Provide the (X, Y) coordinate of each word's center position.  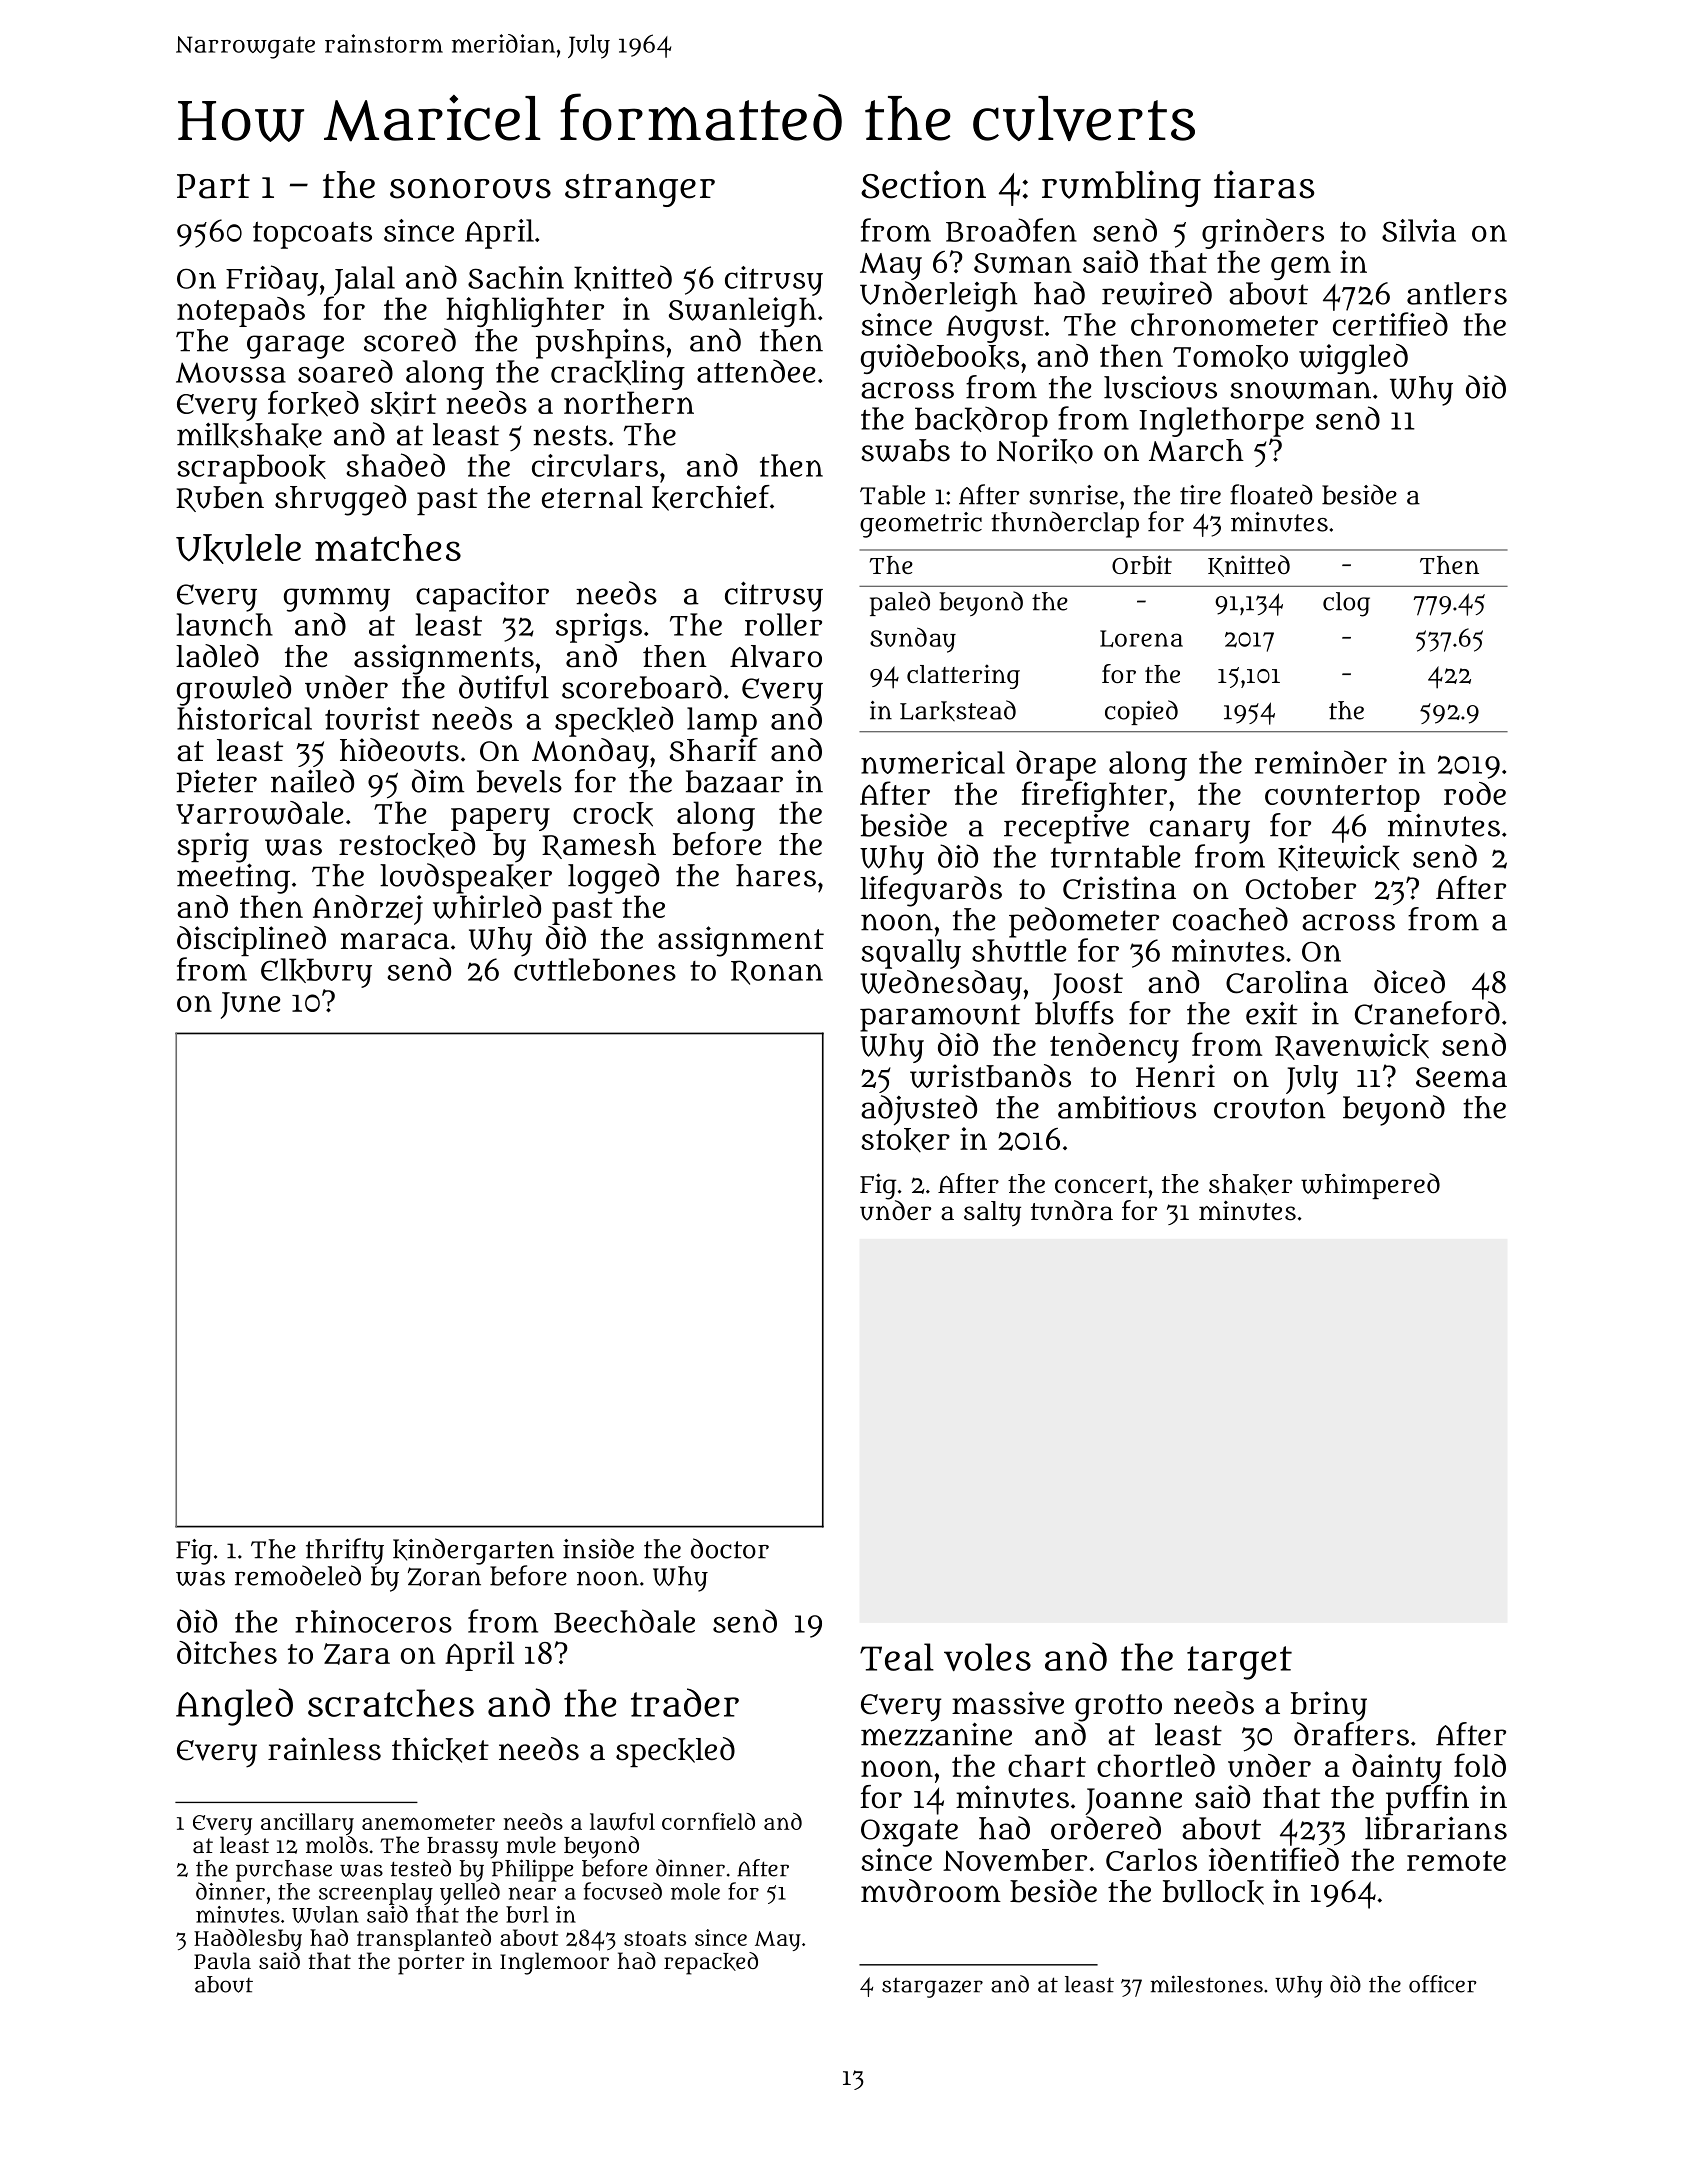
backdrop (981, 421)
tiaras (1264, 184)
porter (431, 1964)
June (250, 1005)
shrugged (340, 500)
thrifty (345, 1551)
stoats (655, 1938)
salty (992, 1214)
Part (213, 186)
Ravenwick (1352, 1046)
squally (911, 954)
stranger (640, 190)
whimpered (1370, 1186)
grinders (1263, 233)
